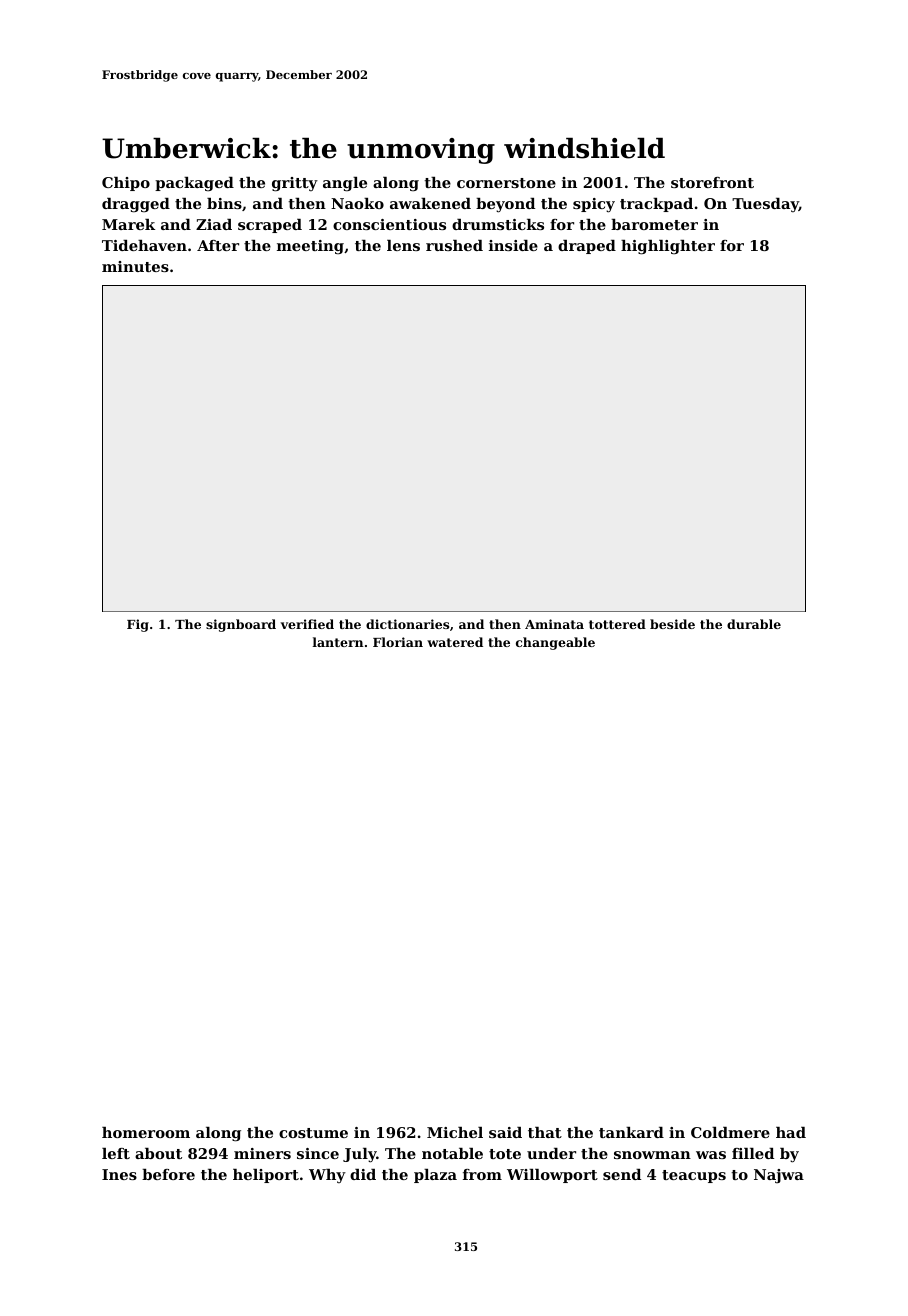 The width and height of the document is (908, 1316). What do you see at coordinates (241, 625) in the document?
I see `signboard` at bounding box center [241, 625].
